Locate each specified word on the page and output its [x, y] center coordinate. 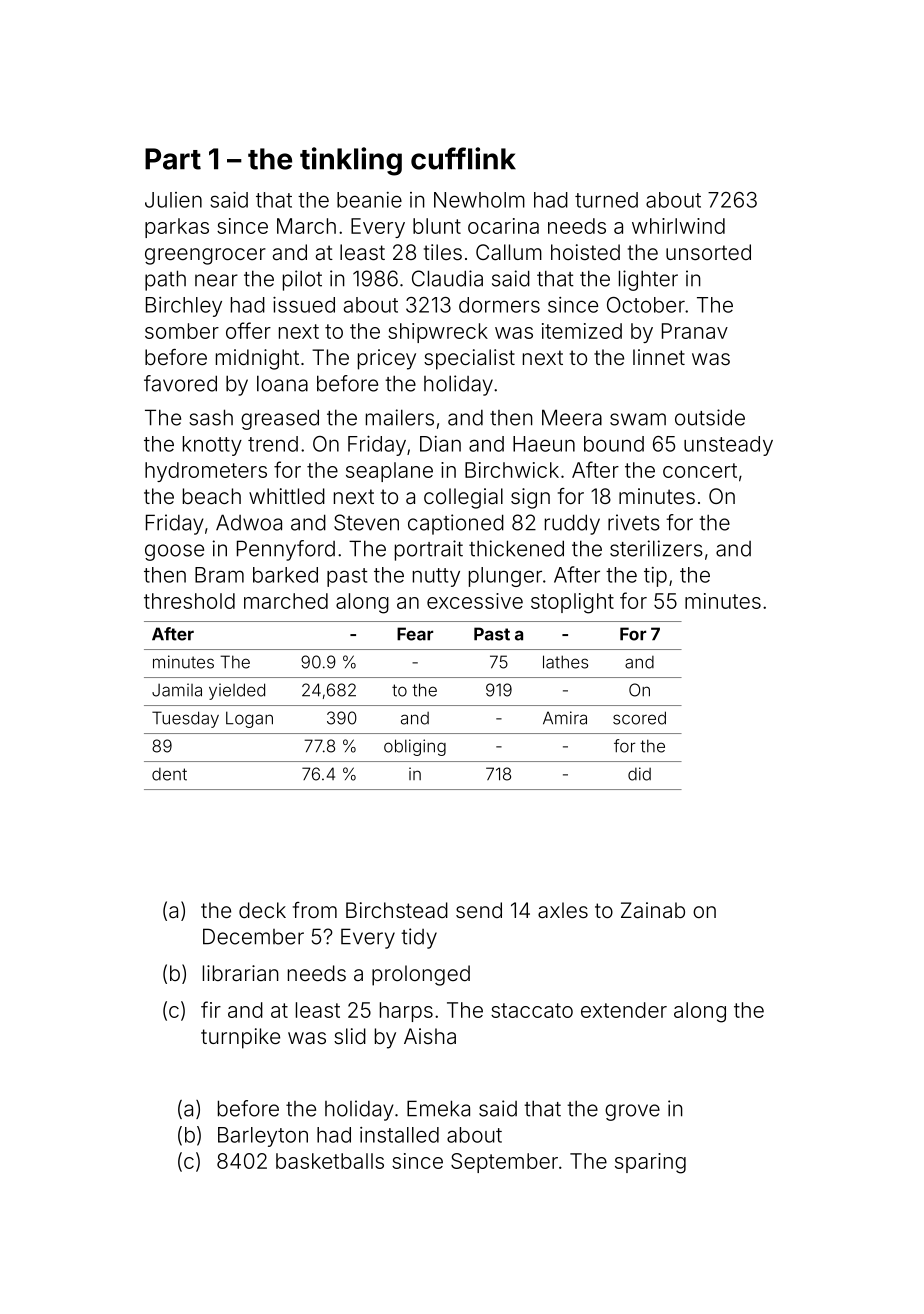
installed [399, 1135]
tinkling [351, 161]
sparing [650, 1163]
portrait [429, 550]
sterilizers [656, 548]
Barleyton [263, 1137]
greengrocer [205, 256]
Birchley [184, 307]
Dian [440, 444]
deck [262, 910]
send [479, 910]
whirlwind [678, 226]
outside [710, 417]
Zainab [653, 910]
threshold [189, 601]
